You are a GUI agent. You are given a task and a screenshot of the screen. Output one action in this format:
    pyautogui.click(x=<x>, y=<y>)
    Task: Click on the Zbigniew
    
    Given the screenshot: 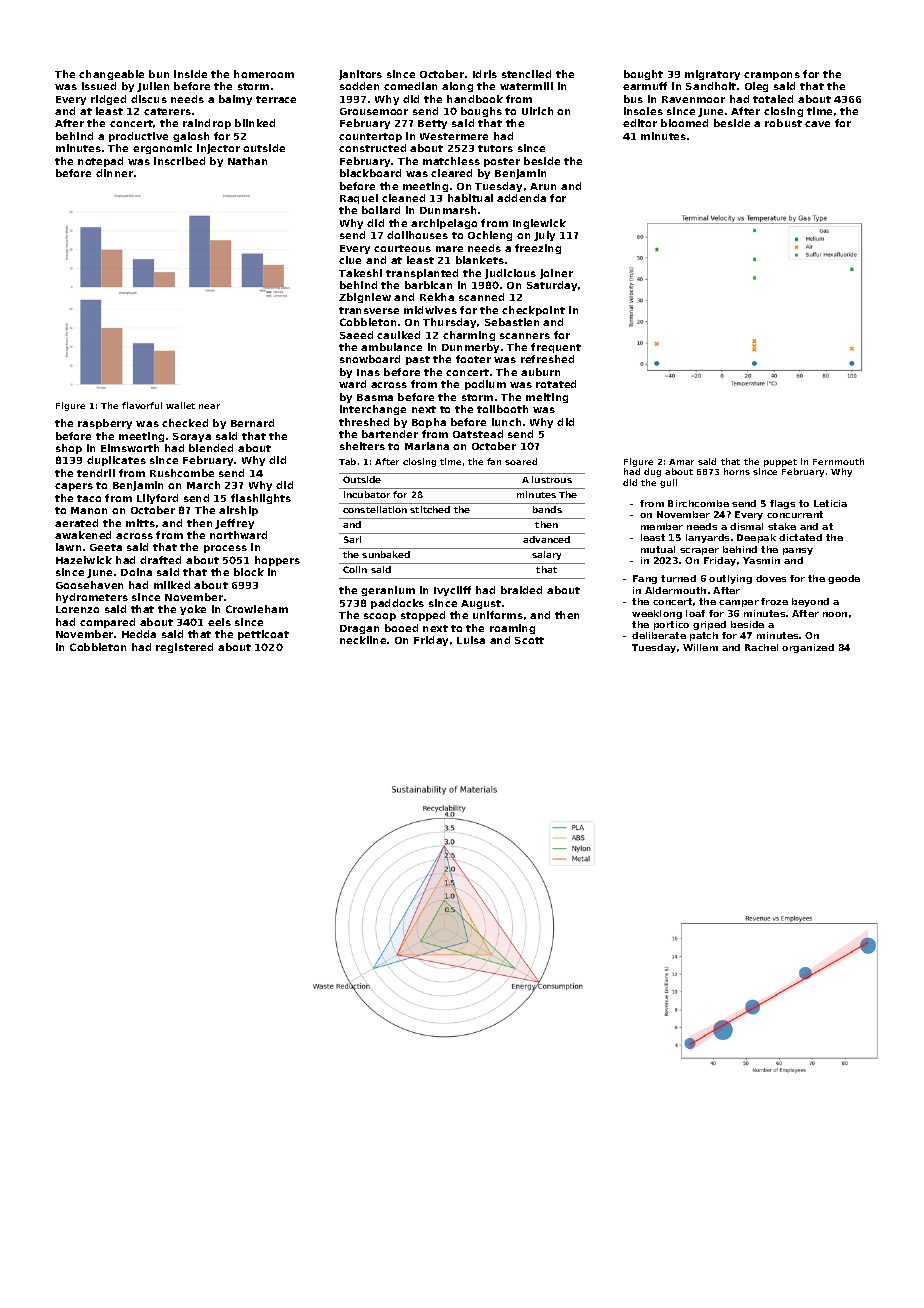 What is the action you would take?
    pyautogui.click(x=365, y=298)
